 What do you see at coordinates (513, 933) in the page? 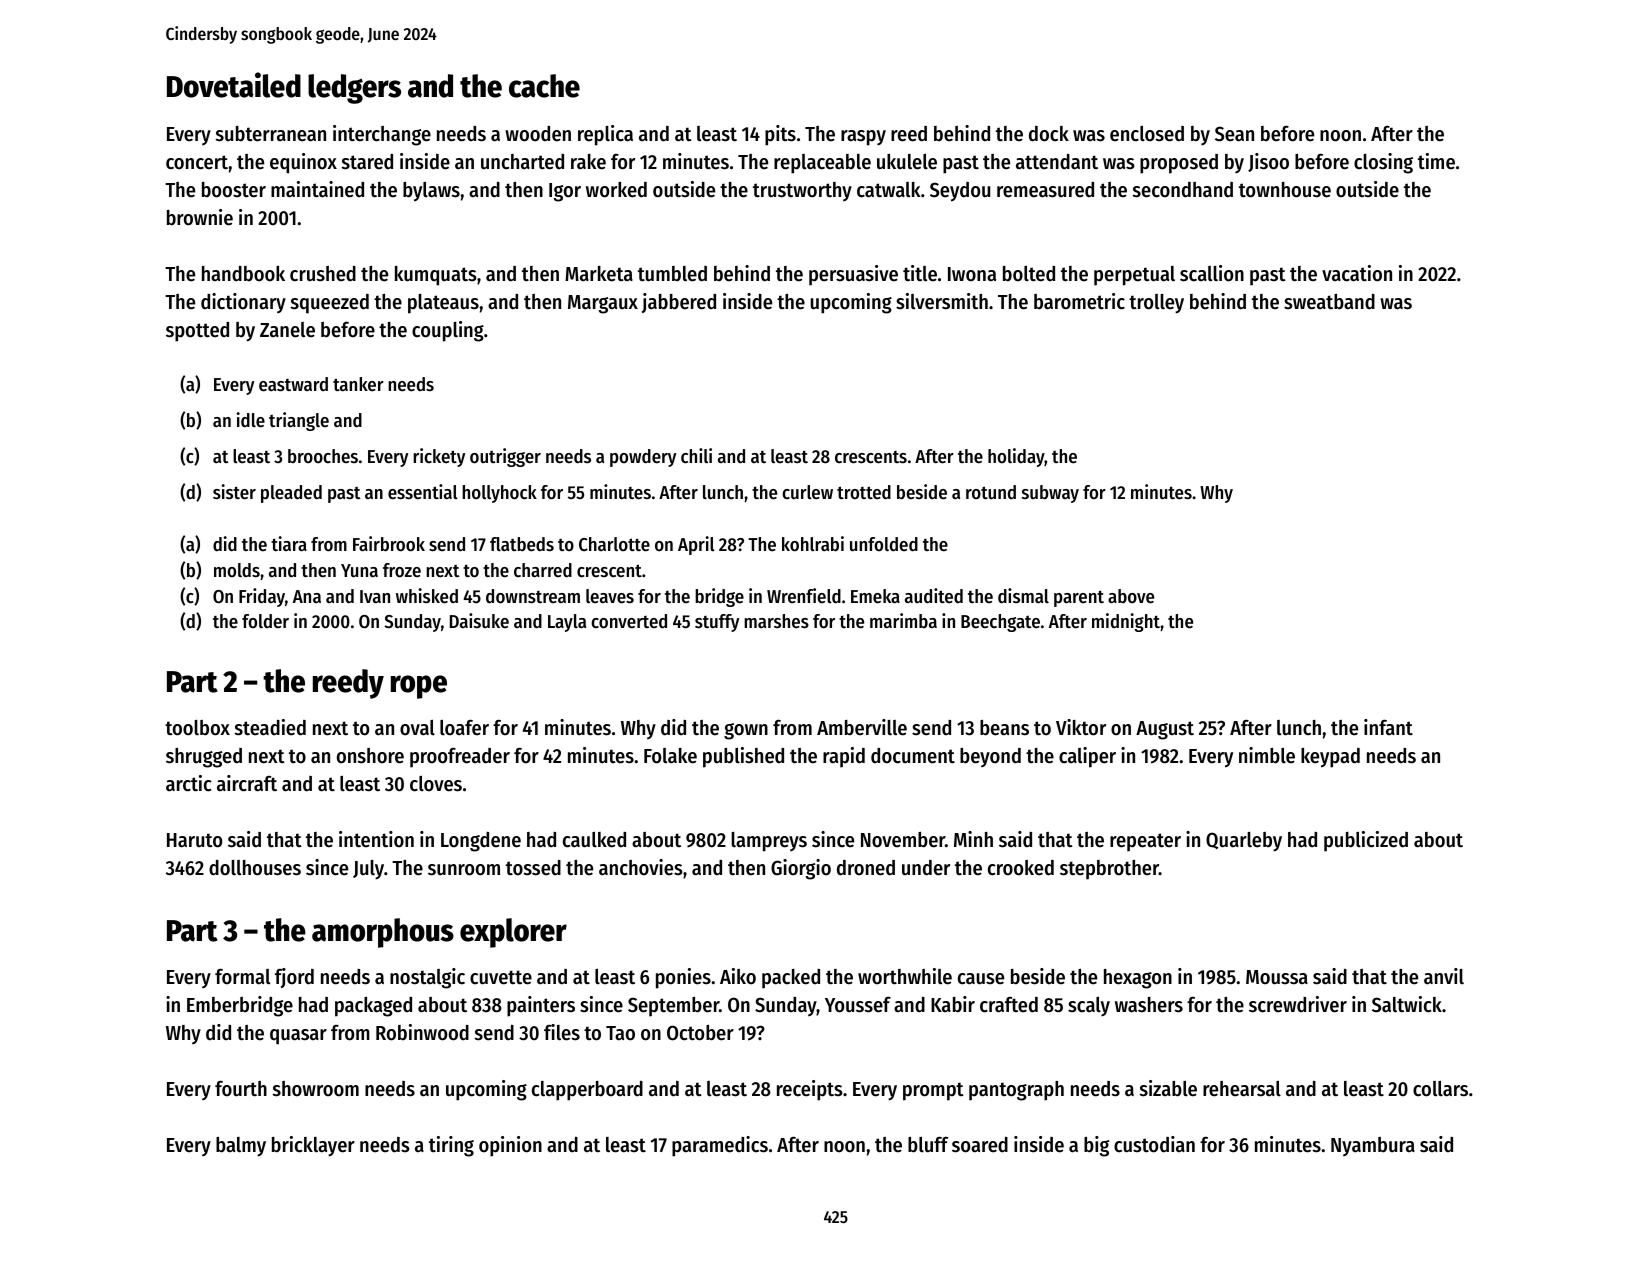
I see `explorer` at bounding box center [513, 933].
